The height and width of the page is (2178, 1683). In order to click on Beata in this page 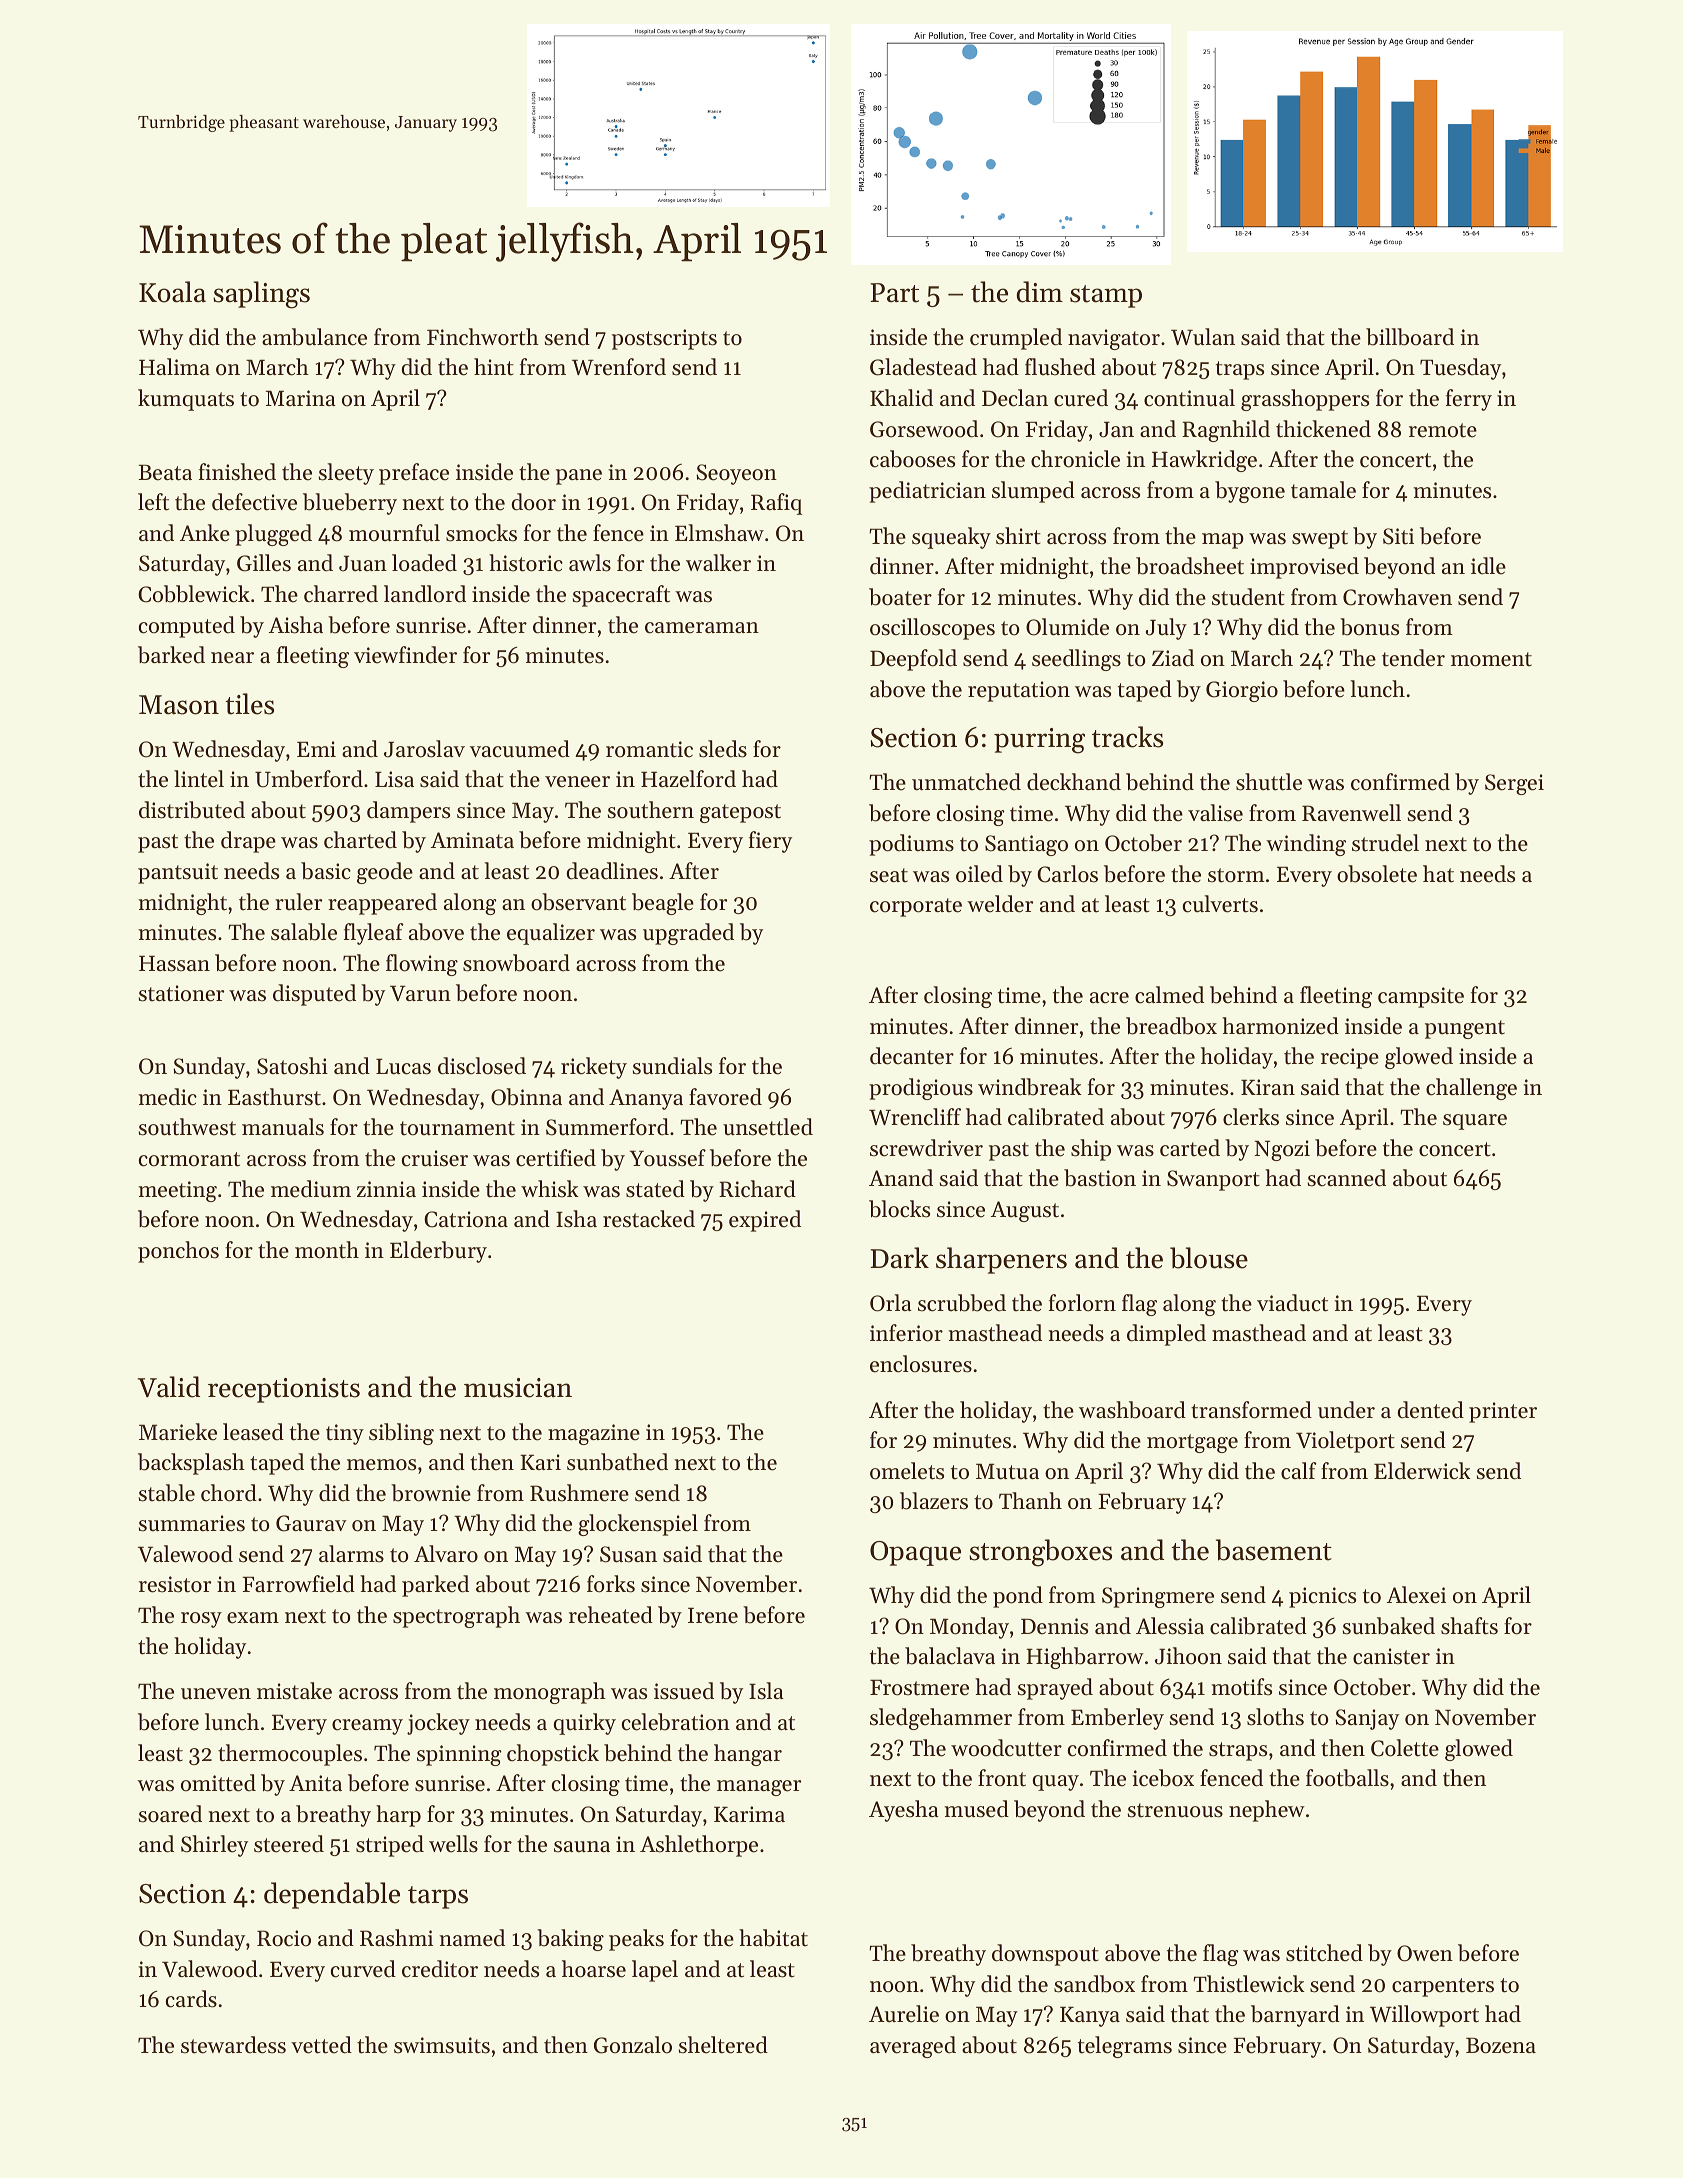, I will do `click(165, 472)`.
